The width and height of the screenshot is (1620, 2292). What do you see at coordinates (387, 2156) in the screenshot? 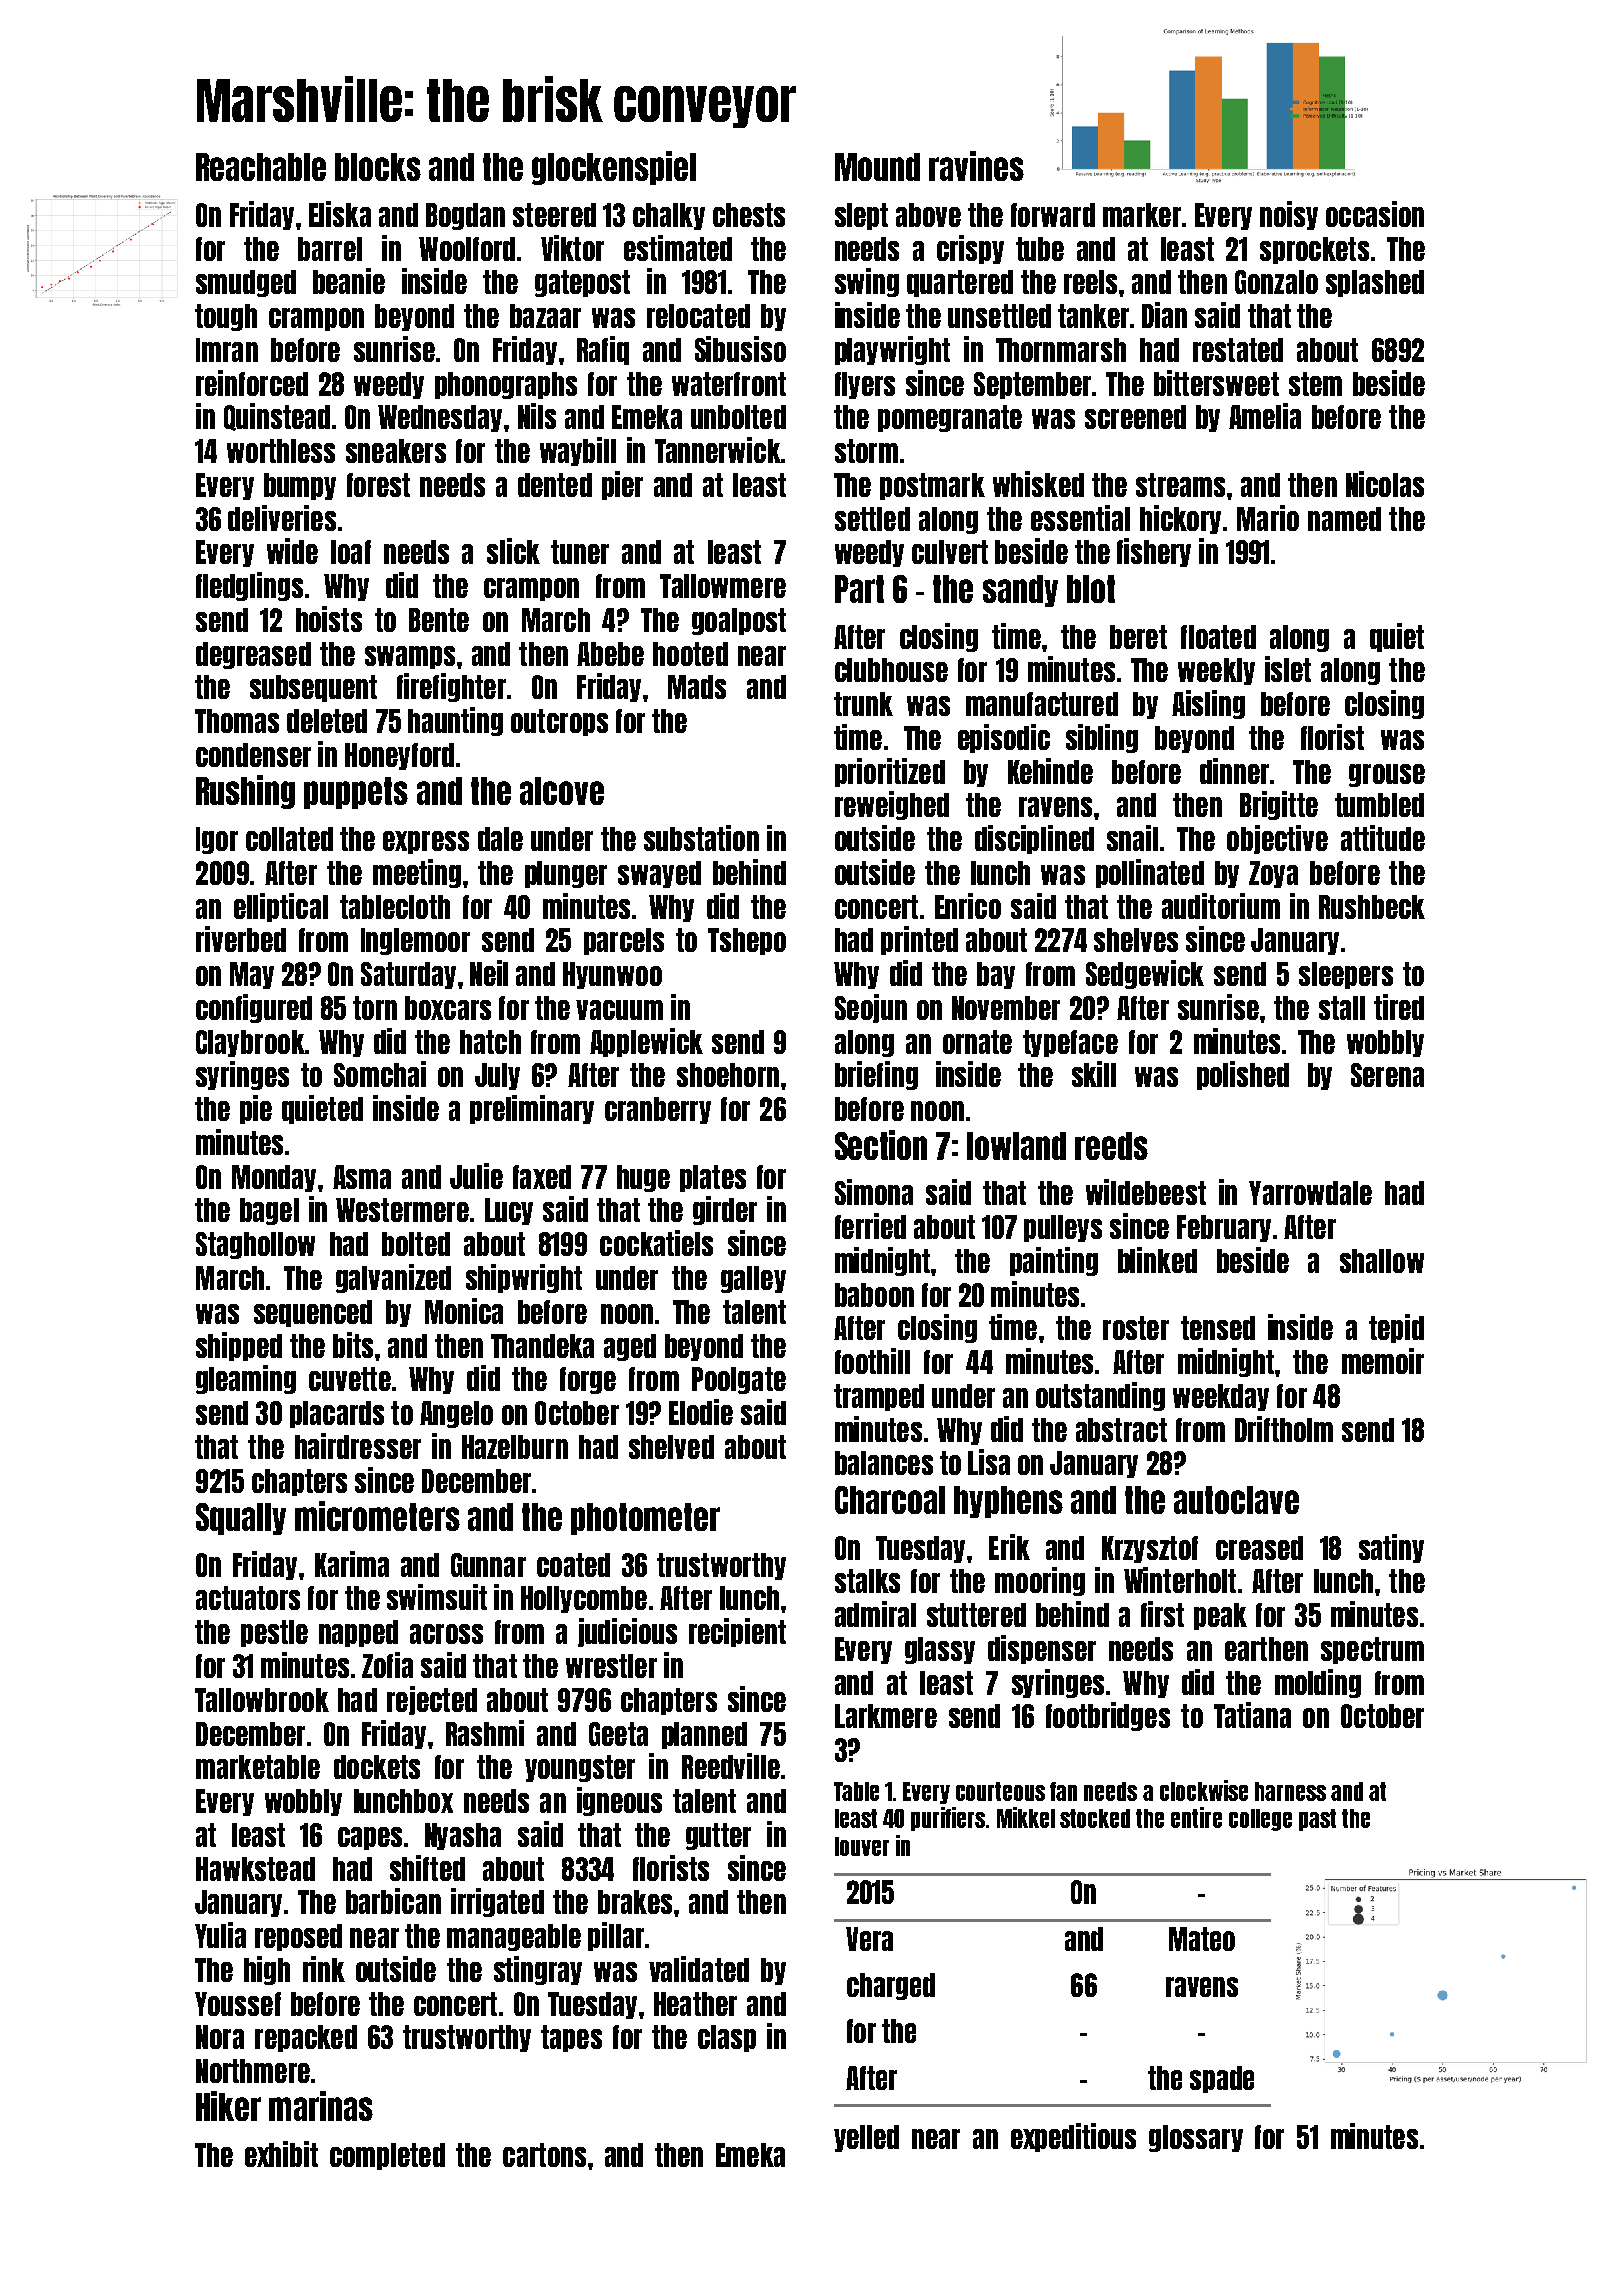
I see `completed` at bounding box center [387, 2156].
